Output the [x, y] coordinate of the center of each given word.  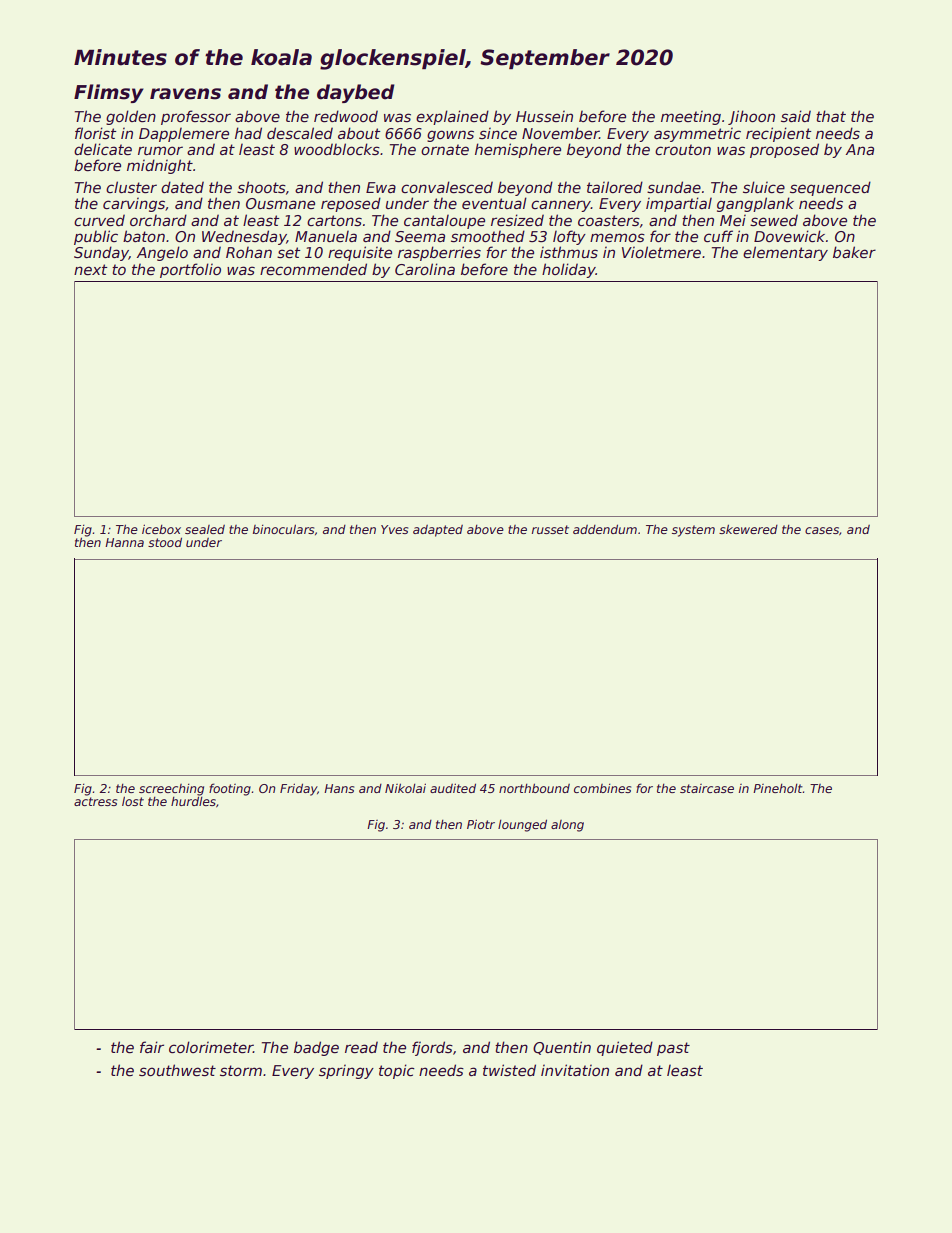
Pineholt [778, 788]
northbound [534, 788]
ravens [185, 94]
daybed [356, 93]
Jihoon [751, 117]
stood [165, 542]
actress [95, 801]
